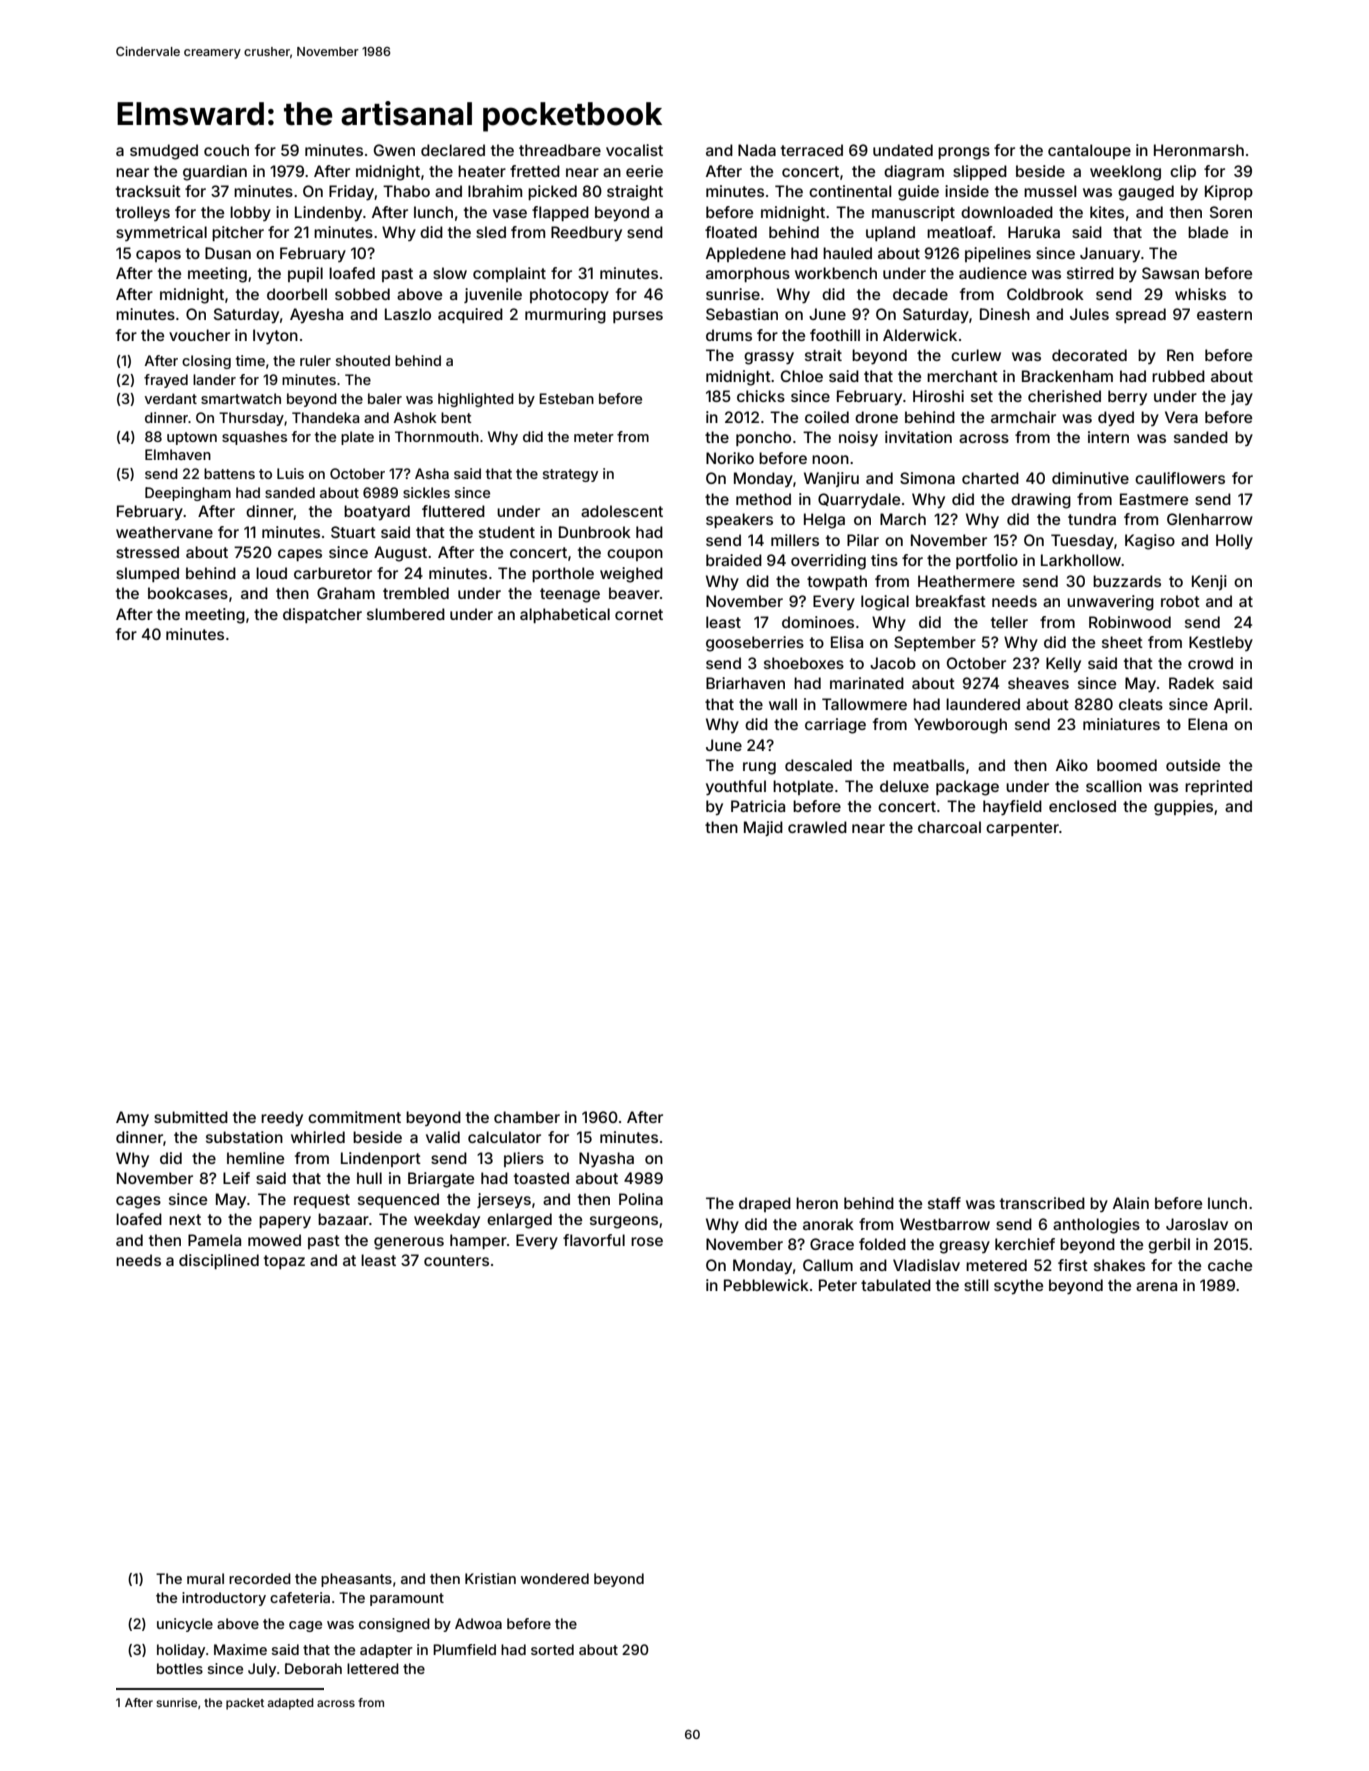 This screenshot has width=1369, height=1771. I want to click on tabulated, so click(896, 1285).
